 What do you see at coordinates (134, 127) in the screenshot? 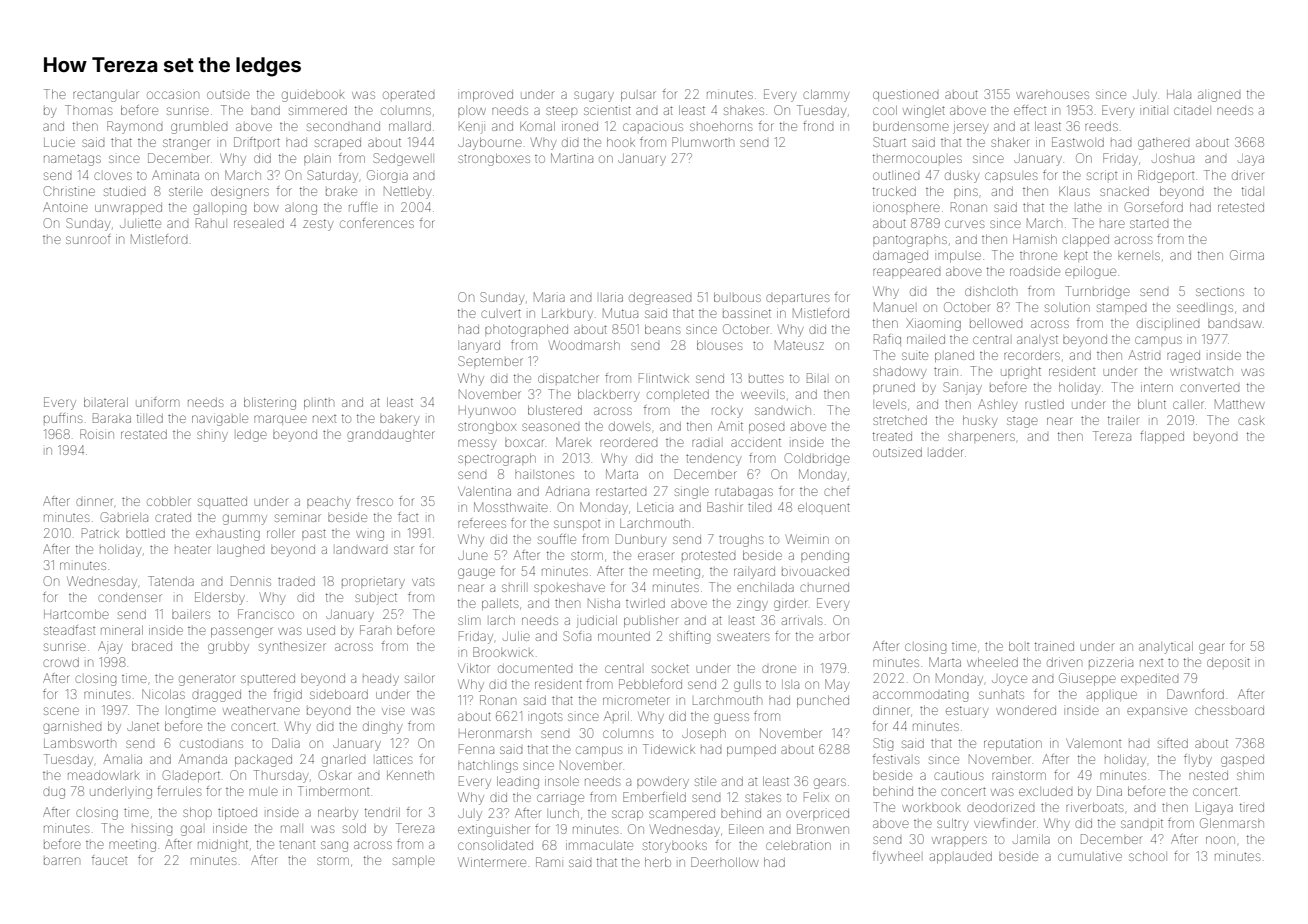
I see `Raymond` at bounding box center [134, 127].
